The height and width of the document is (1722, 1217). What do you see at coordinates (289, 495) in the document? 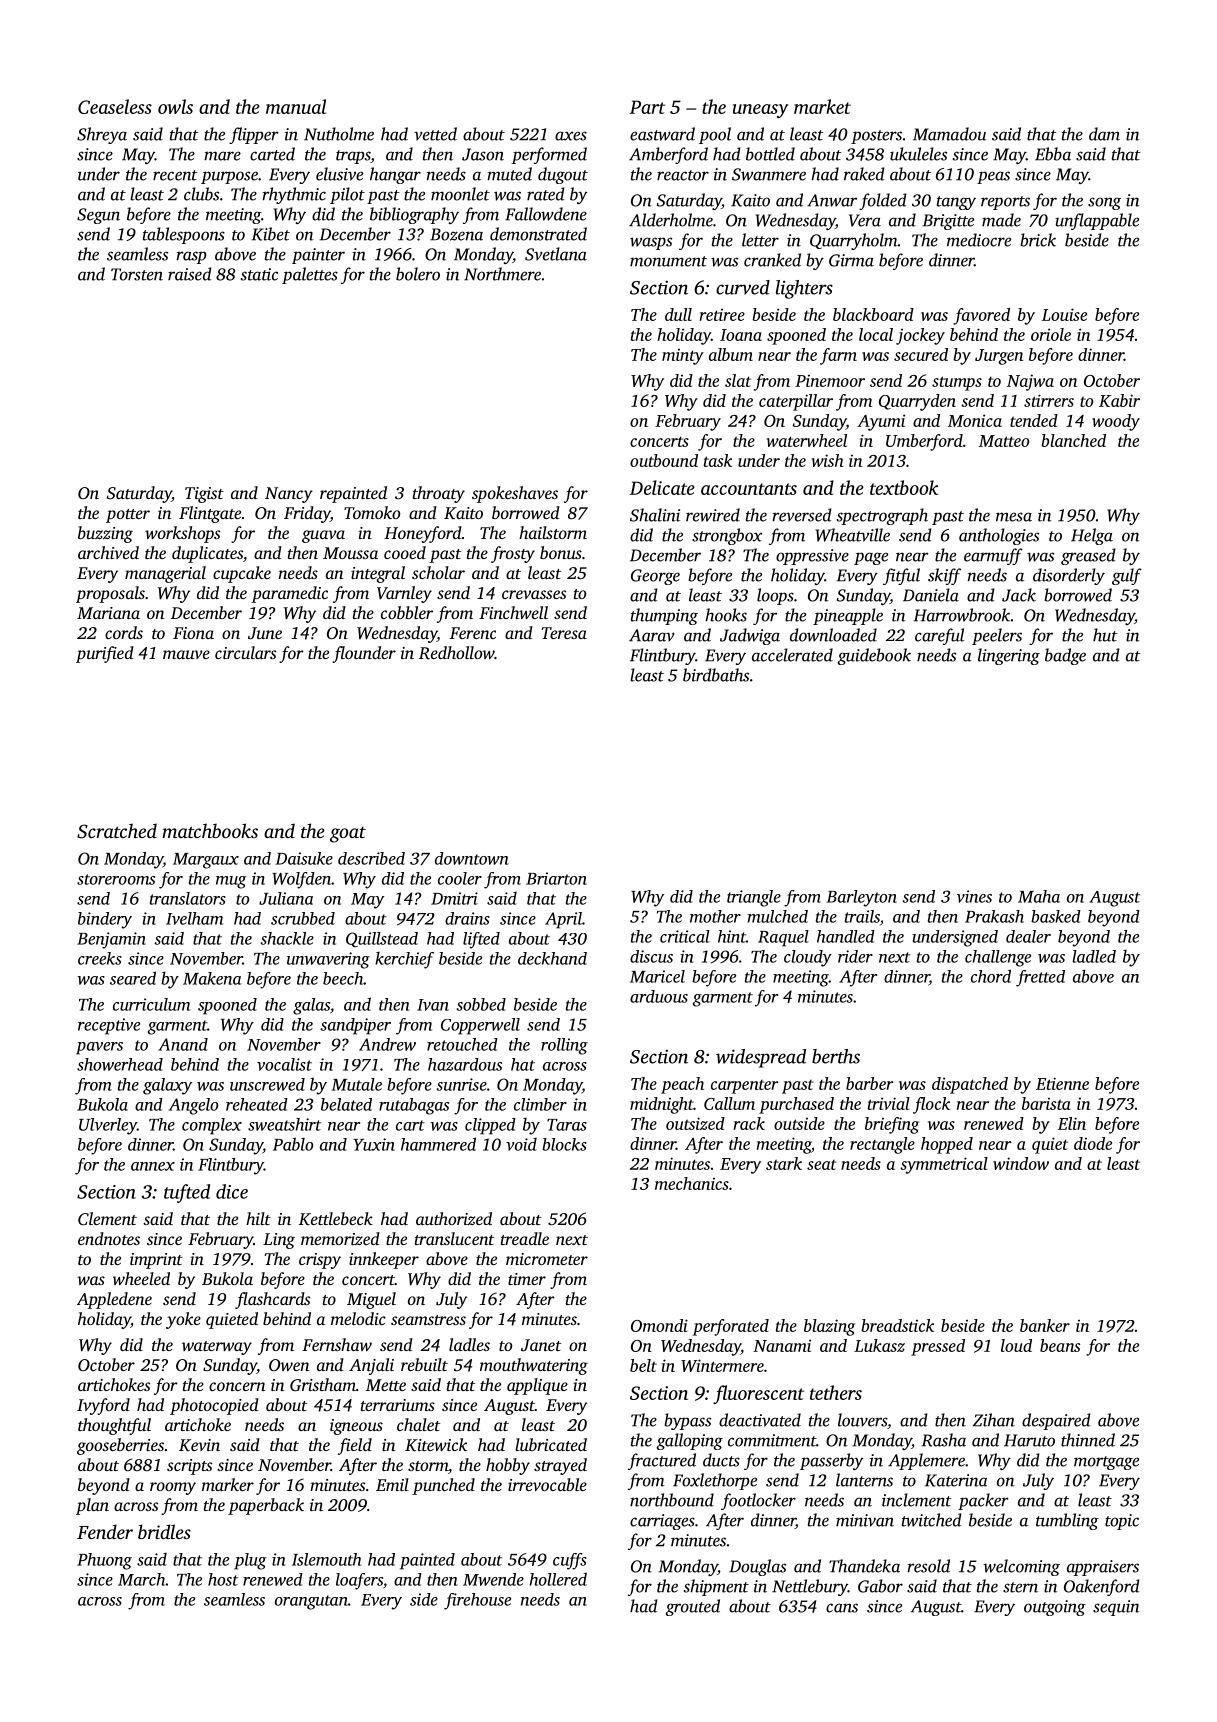
I see `Nancy` at bounding box center [289, 495].
